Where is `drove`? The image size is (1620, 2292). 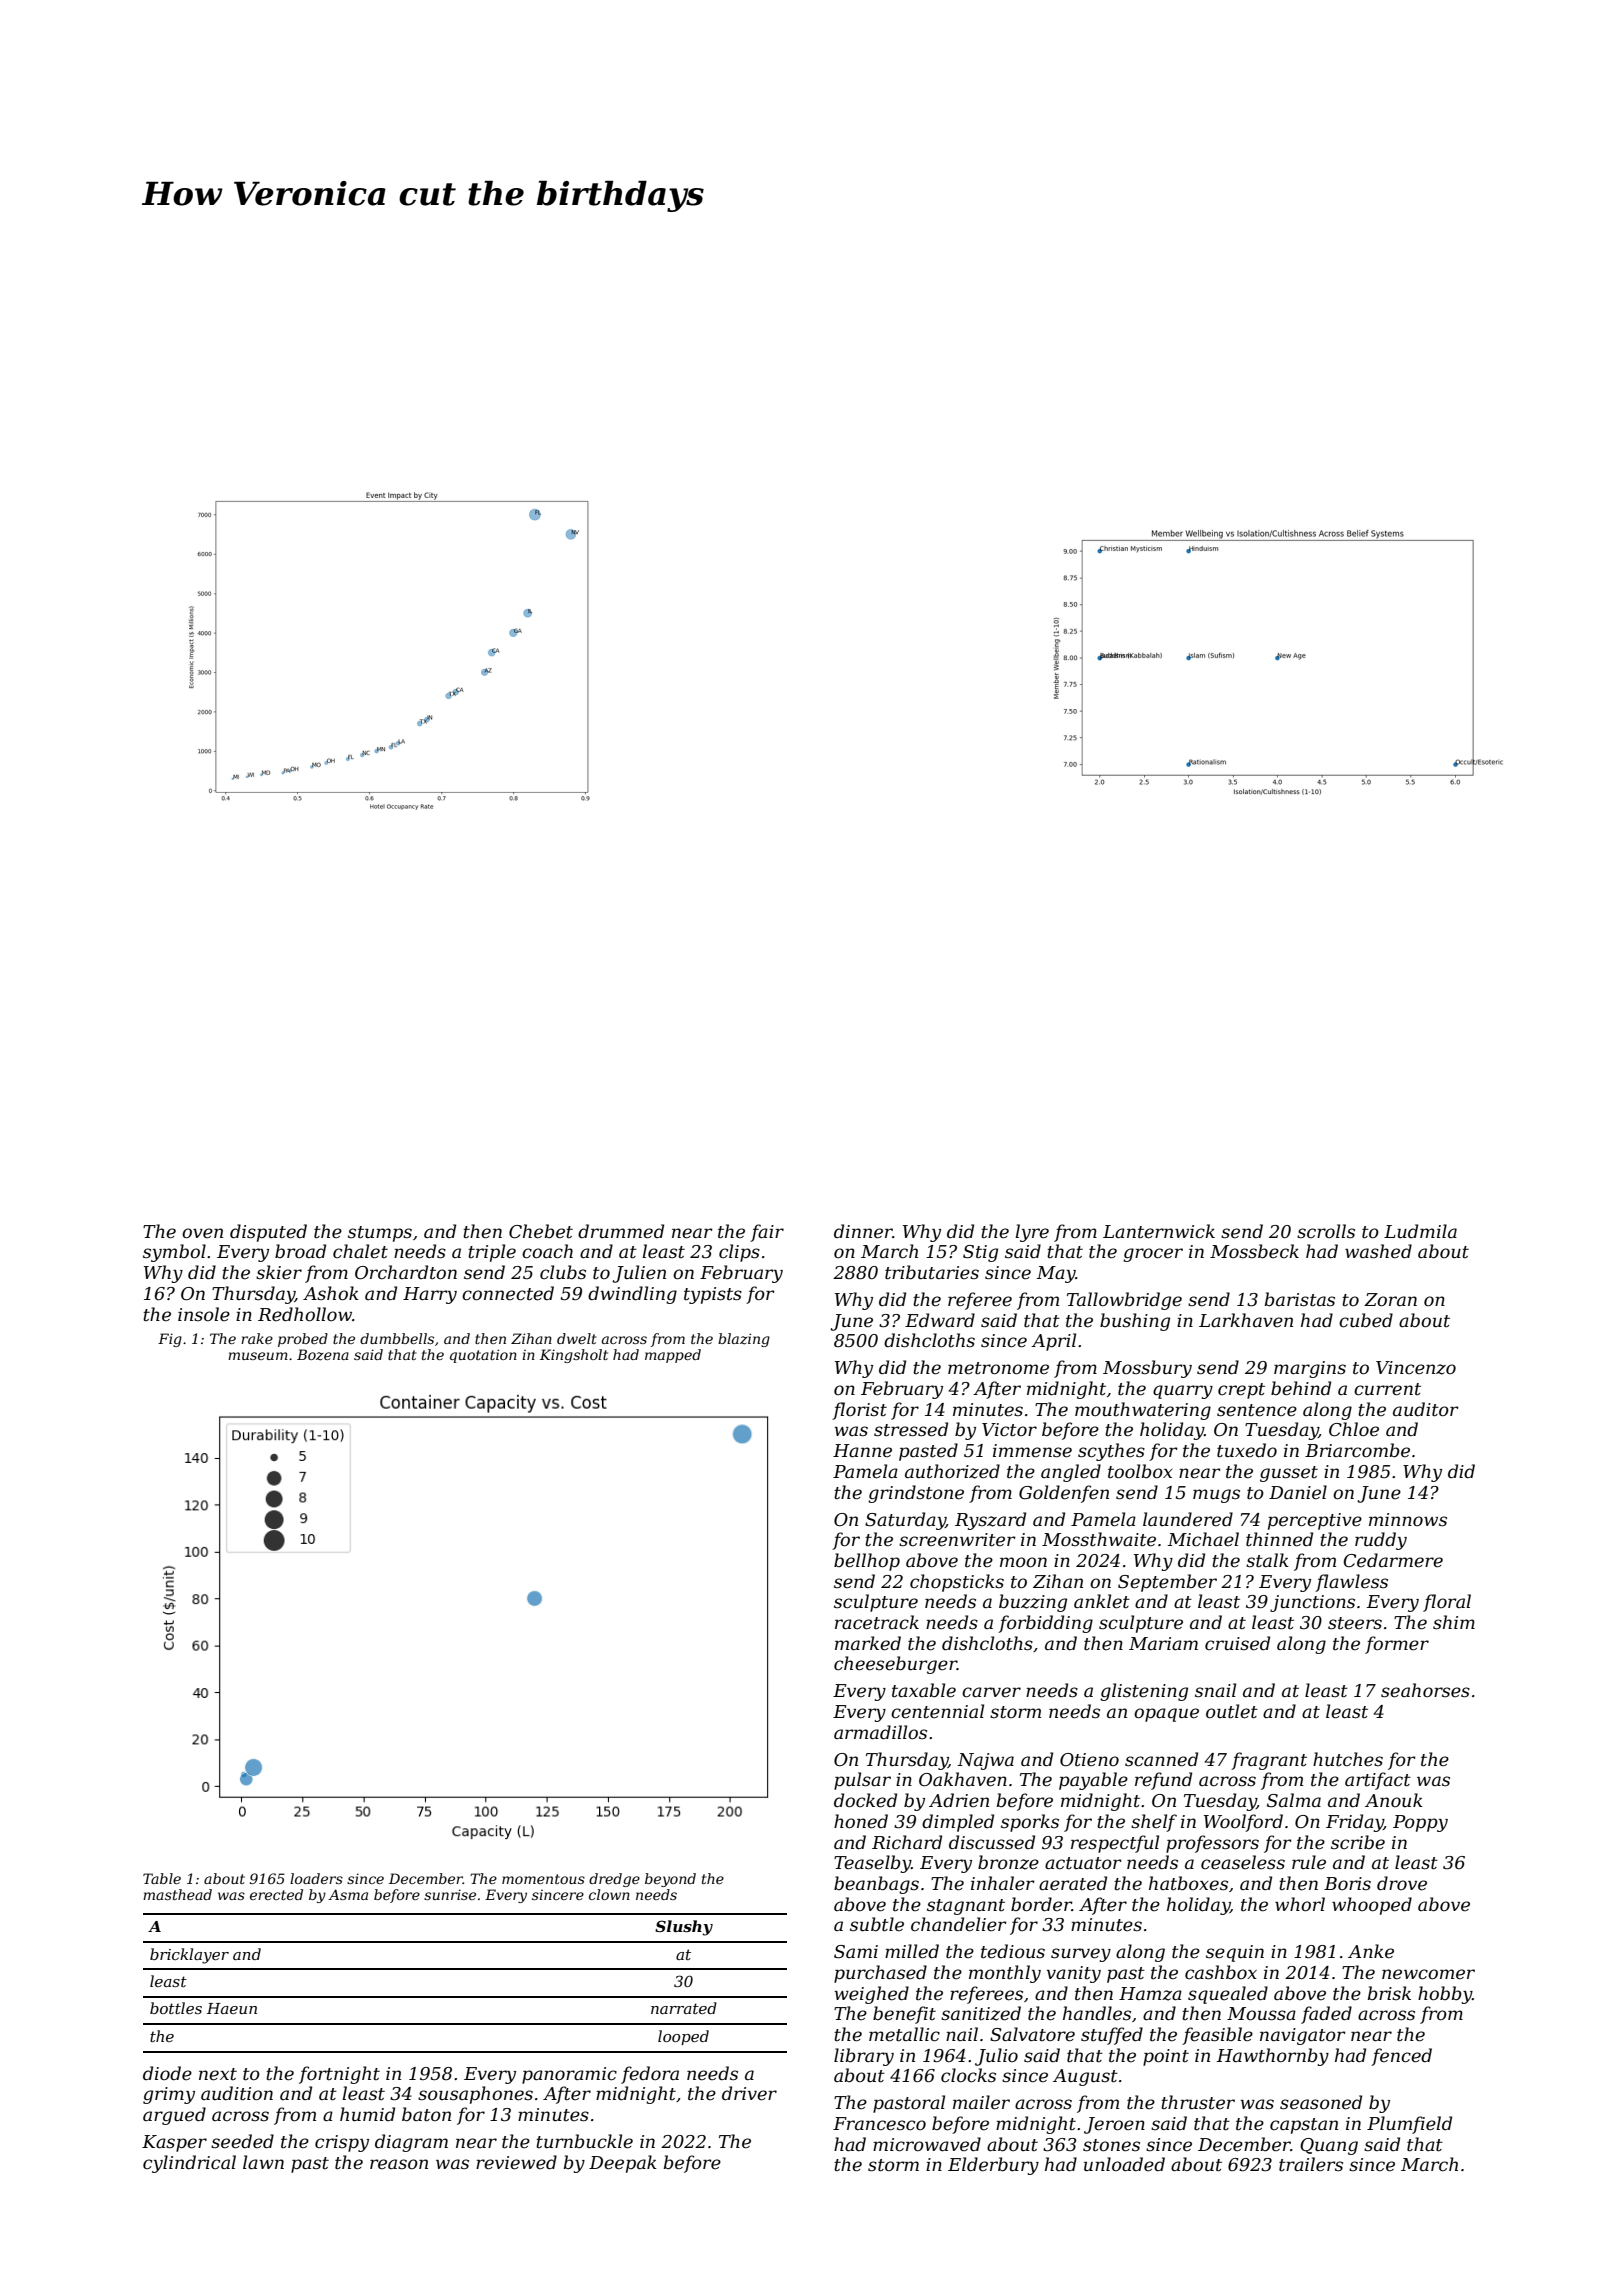 drove is located at coordinates (1402, 1883).
